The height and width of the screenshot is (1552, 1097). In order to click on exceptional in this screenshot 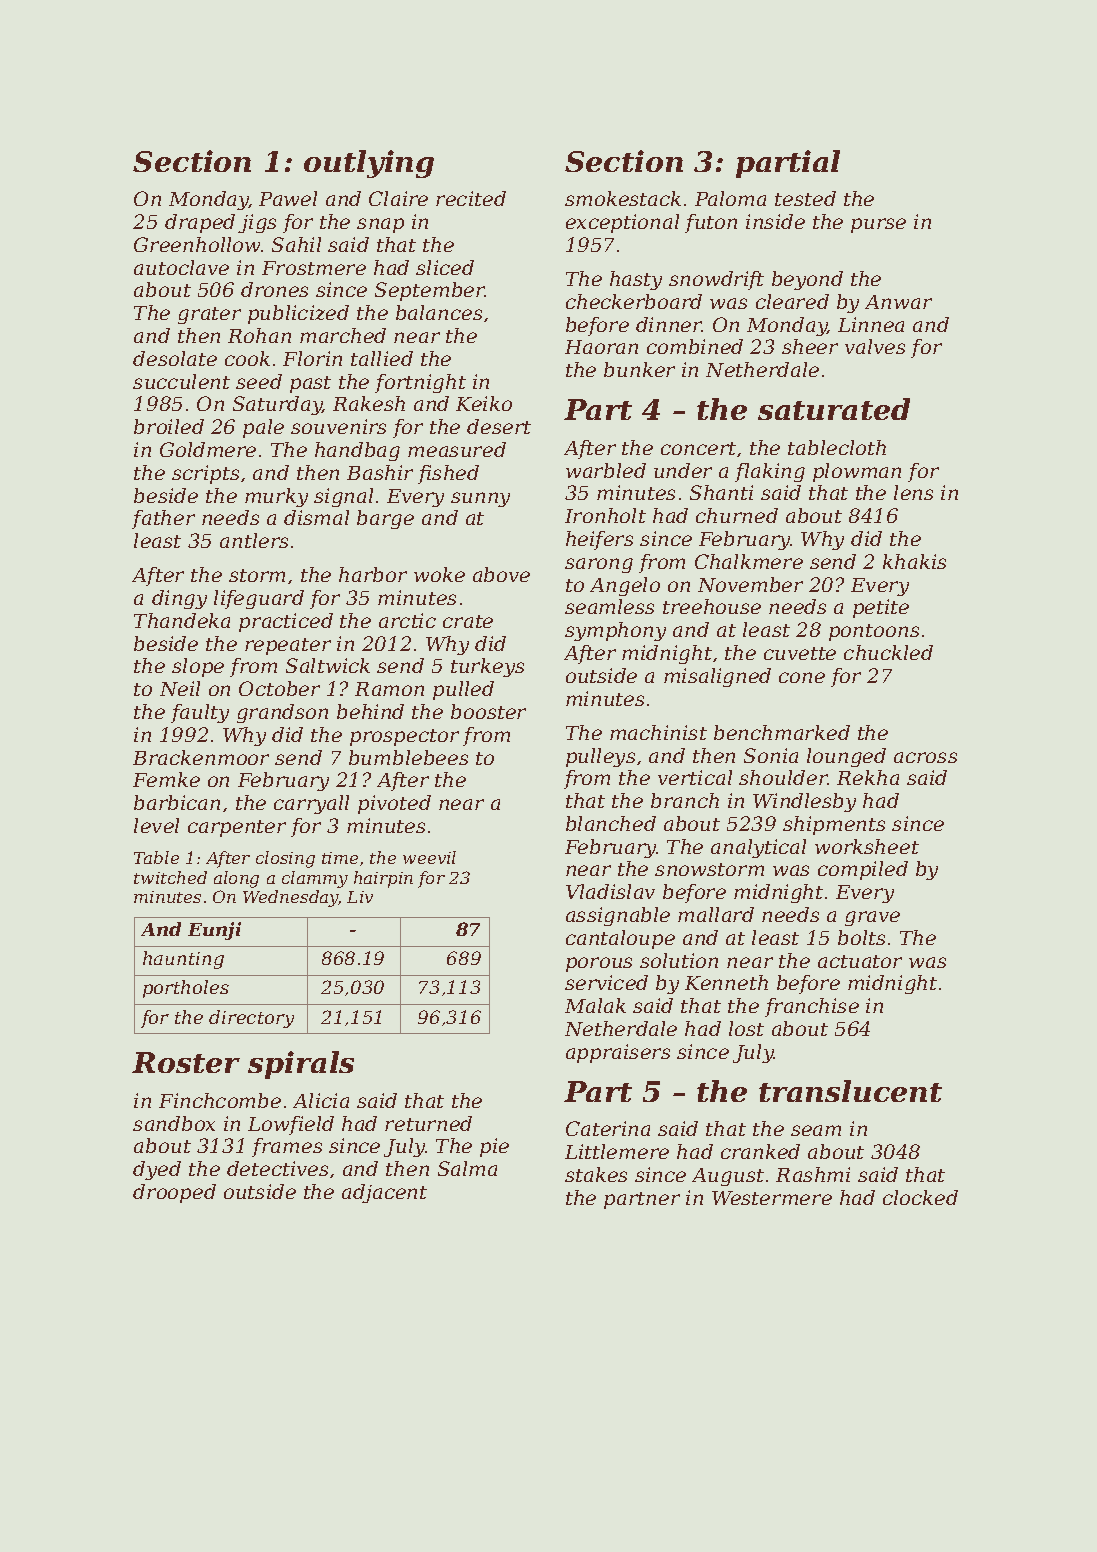, I will do `click(622, 223)`.
